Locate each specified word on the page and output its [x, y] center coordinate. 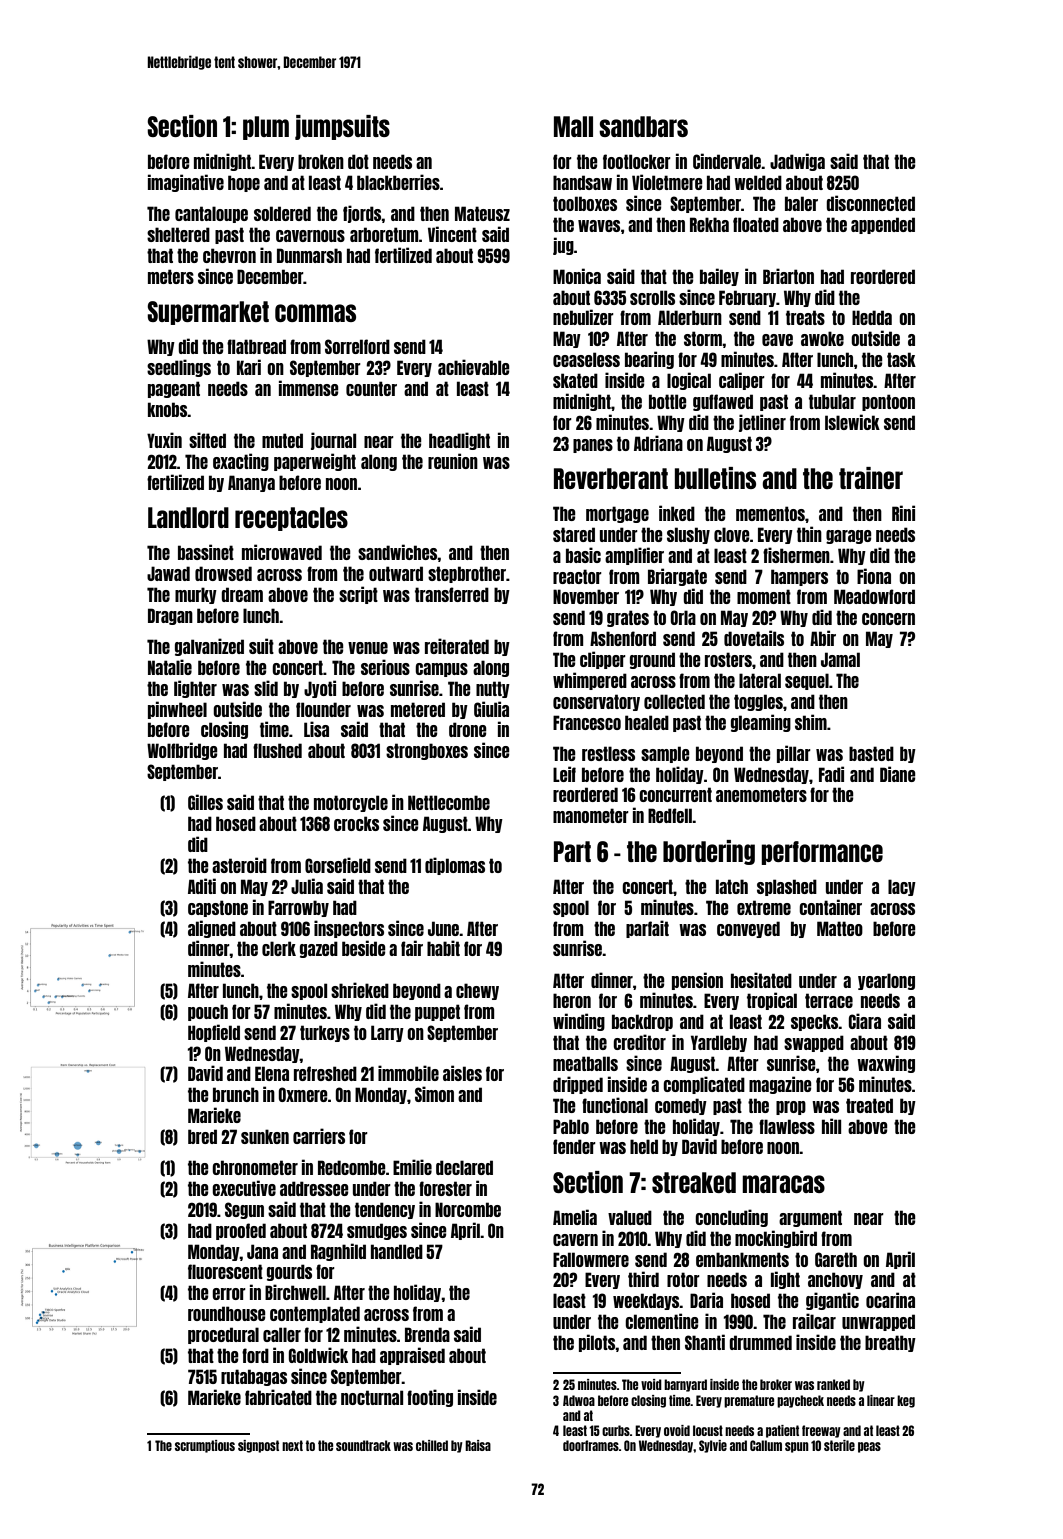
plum [266, 128]
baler [801, 203]
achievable [474, 367]
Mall [573, 126]
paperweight [315, 462]
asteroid [239, 865]
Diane [898, 774]
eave [777, 340]
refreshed [325, 1073]
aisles [462, 1073]
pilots [597, 1343]
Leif [564, 774]
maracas [783, 1184]
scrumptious [205, 1446]
